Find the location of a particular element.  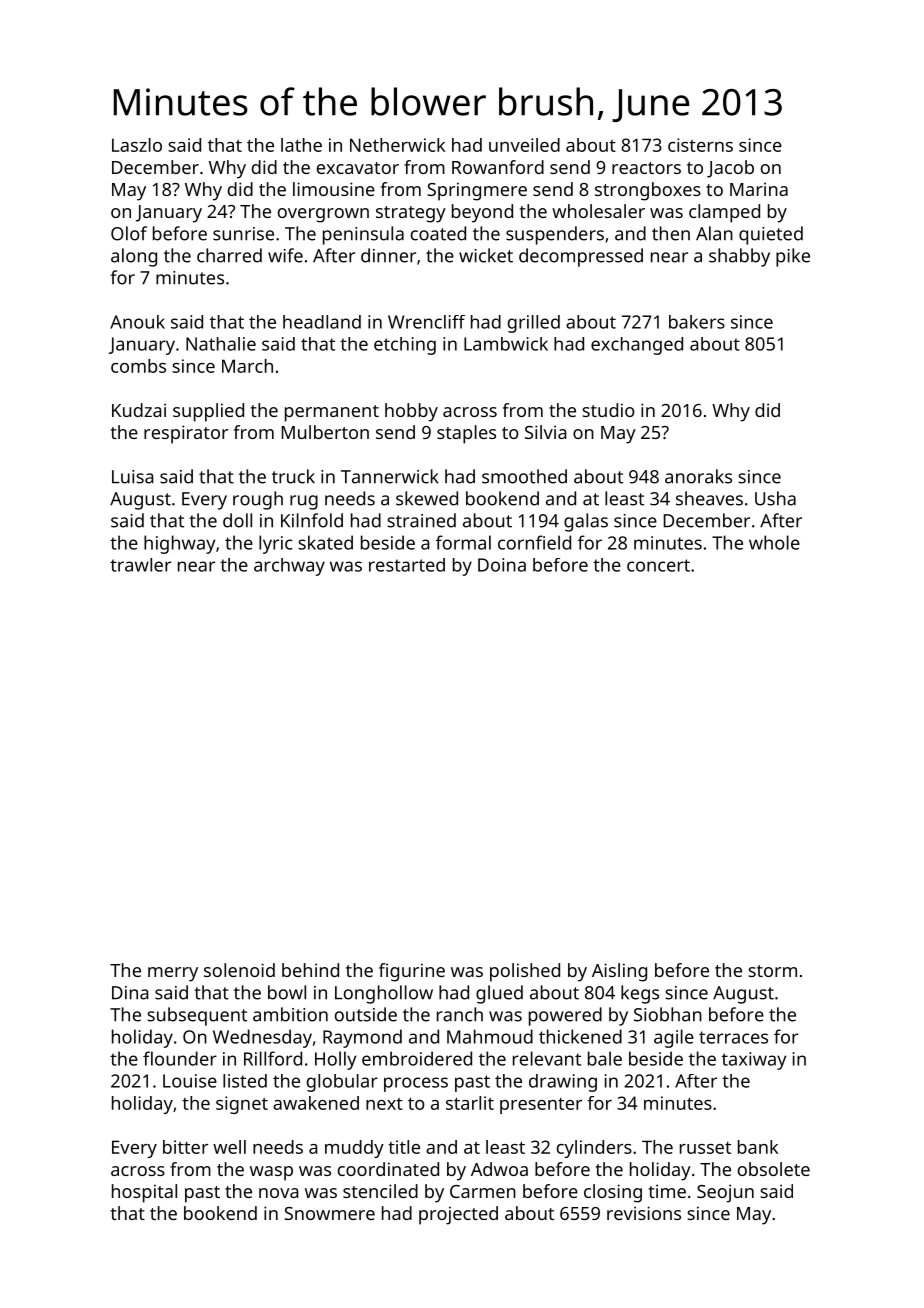

galas is located at coordinates (586, 522).
